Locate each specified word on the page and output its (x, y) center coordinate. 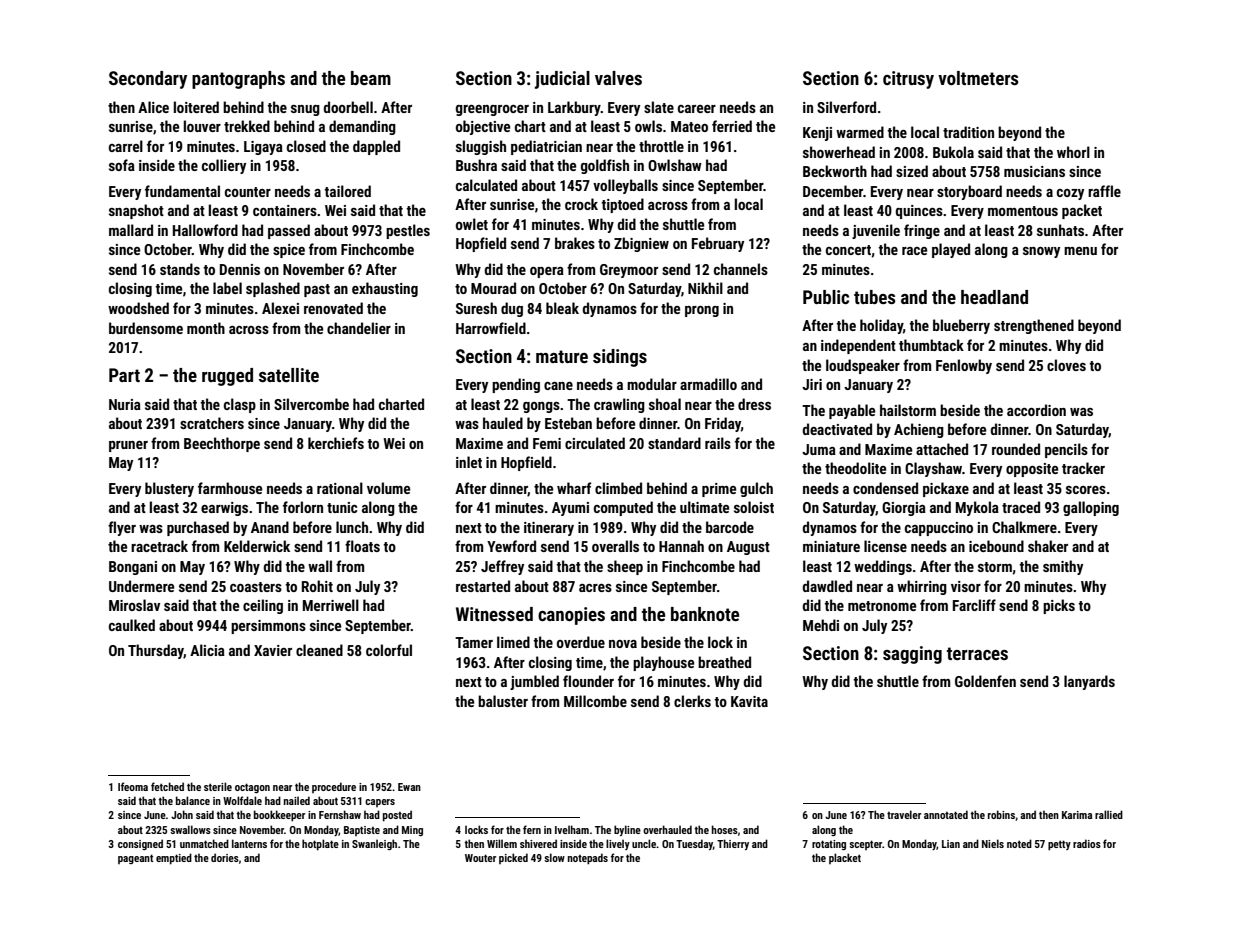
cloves (1066, 365)
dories (225, 857)
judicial (562, 80)
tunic (342, 507)
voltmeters (978, 78)
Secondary (148, 80)
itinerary (549, 529)
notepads (588, 859)
